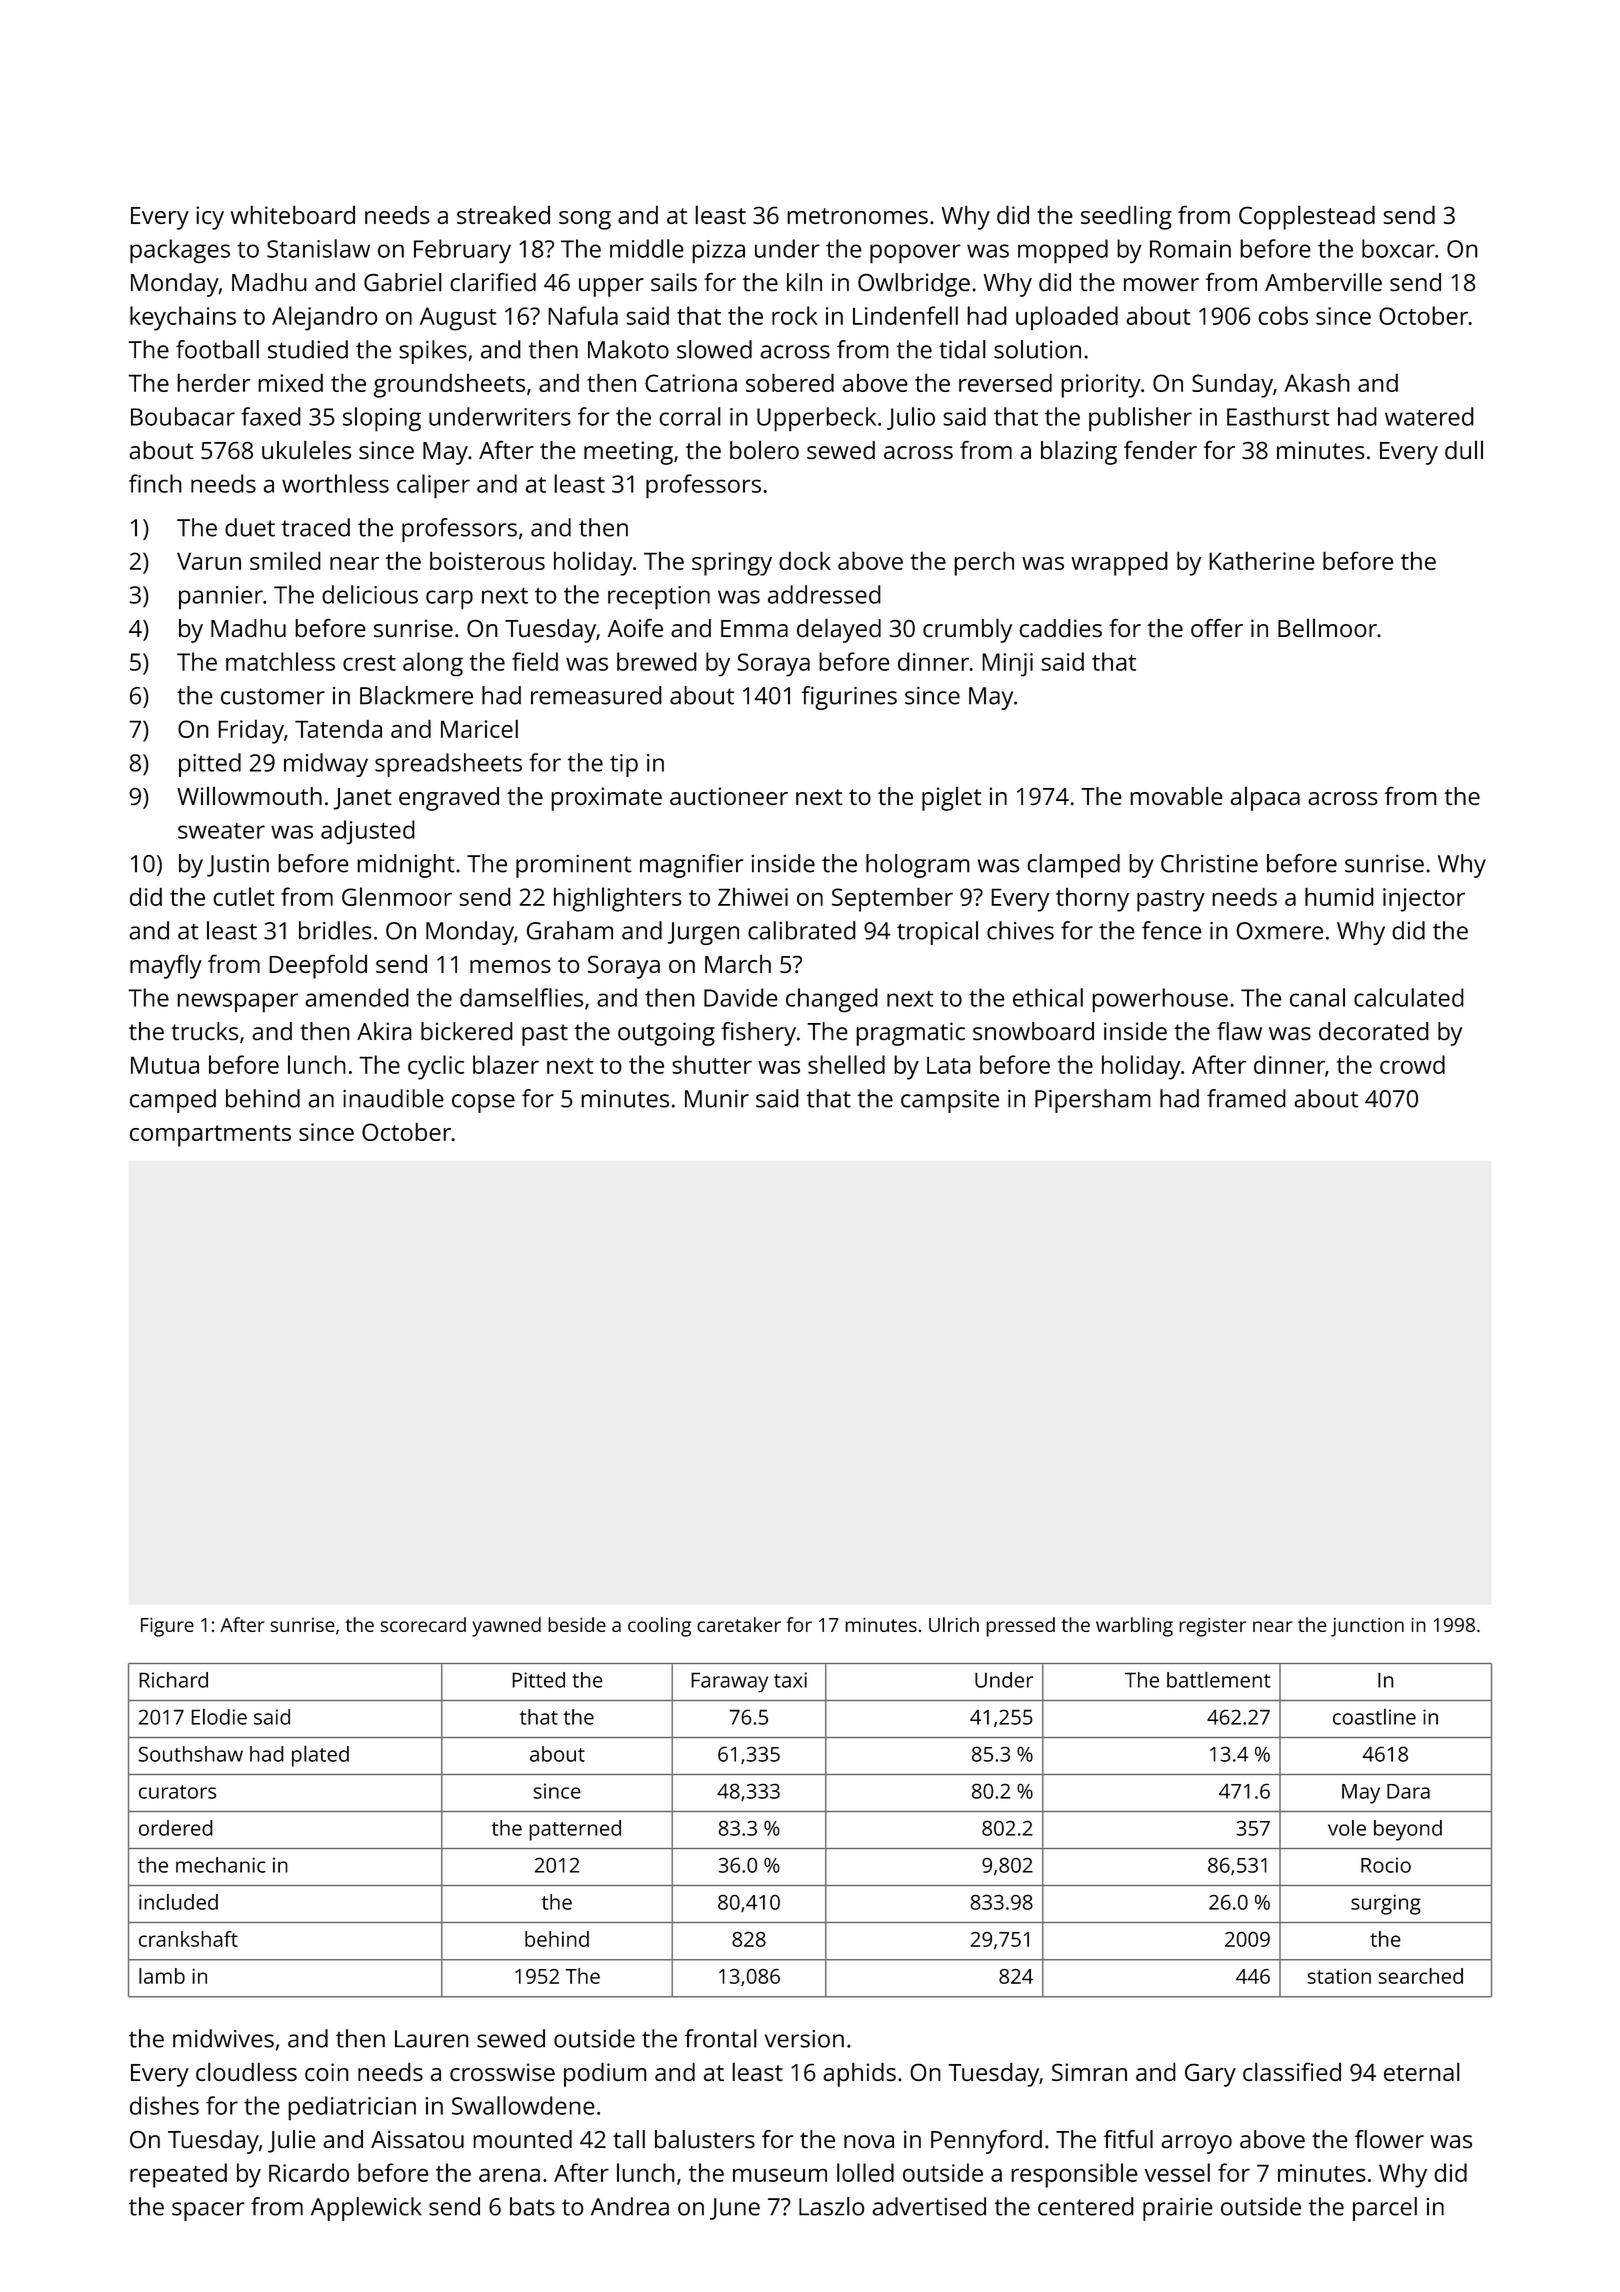 The image size is (1620, 2292). I want to click on vole, so click(1347, 1828).
